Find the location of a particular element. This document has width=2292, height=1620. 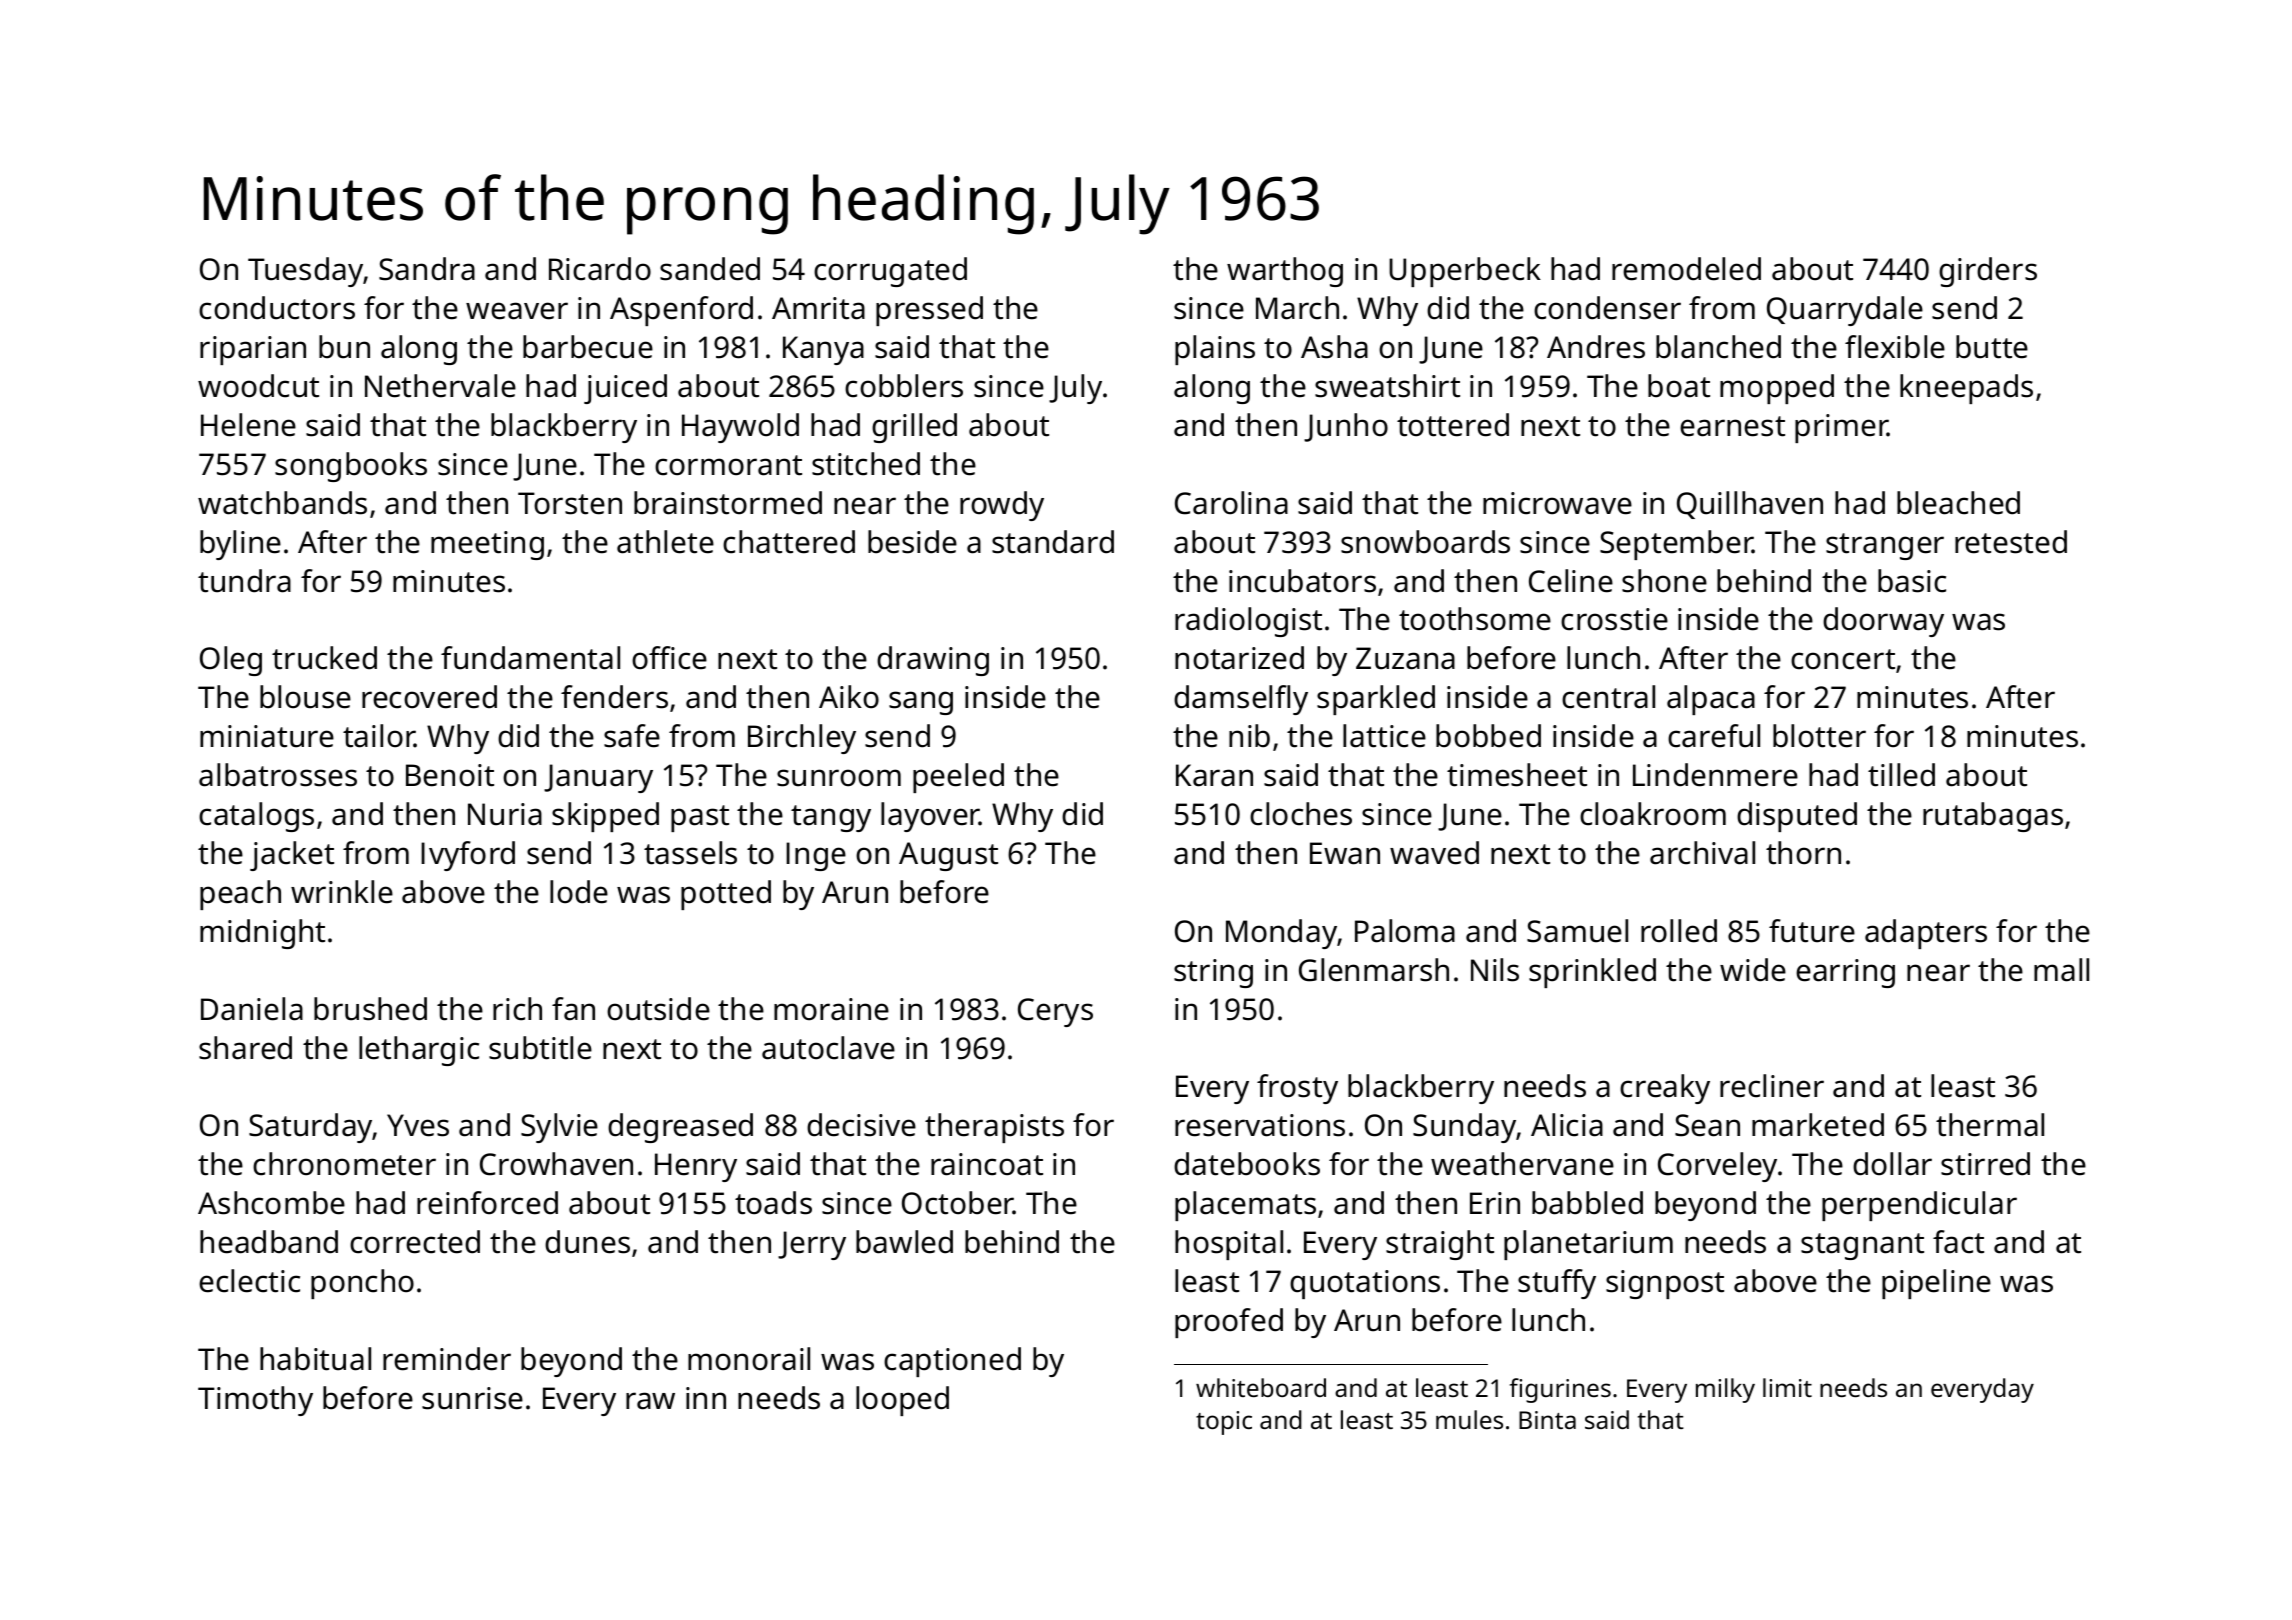

timesheet is located at coordinates (1517, 775).
